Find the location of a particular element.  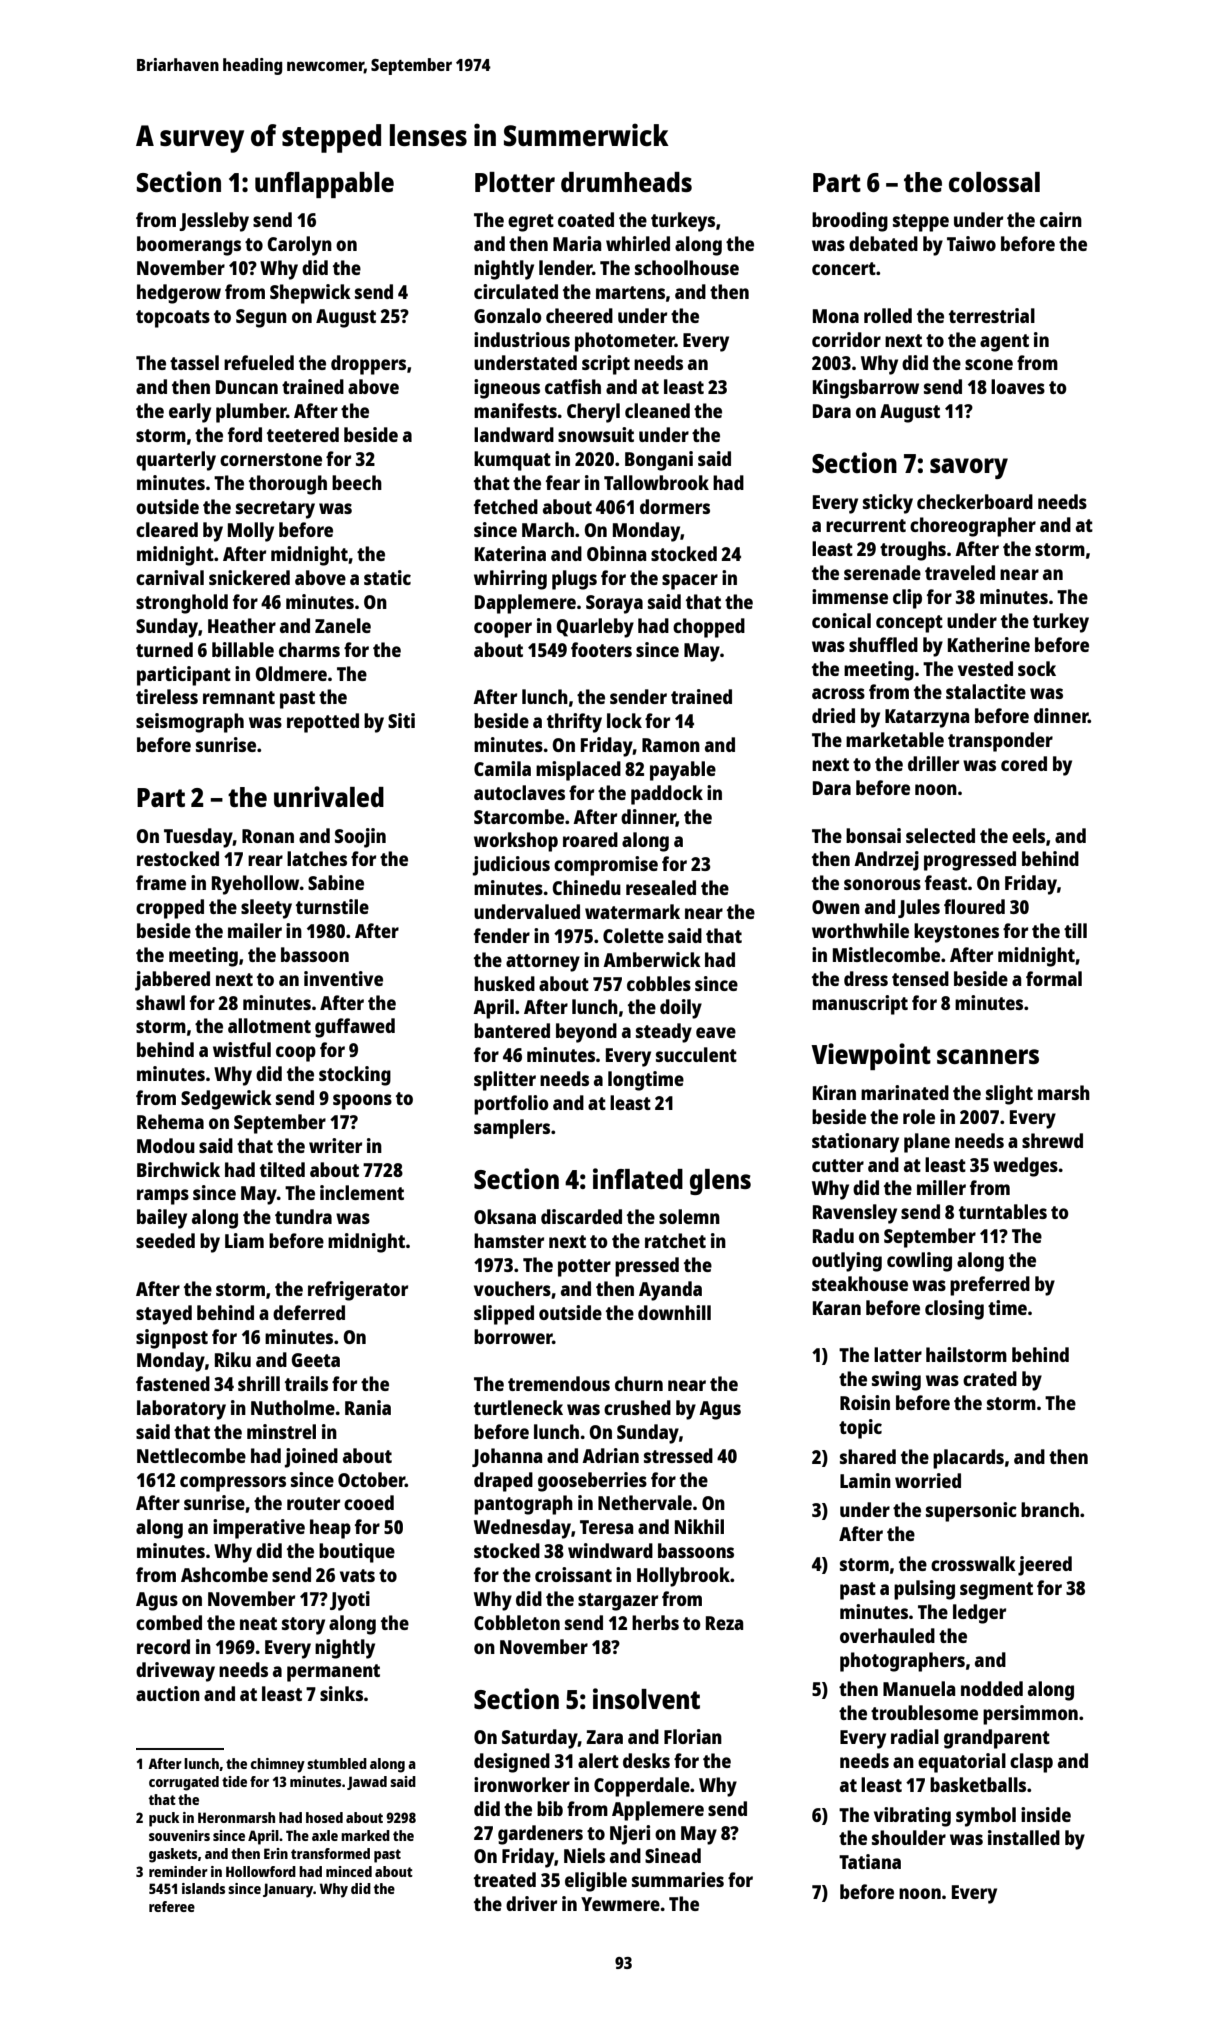

floured is located at coordinates (974, 906).
